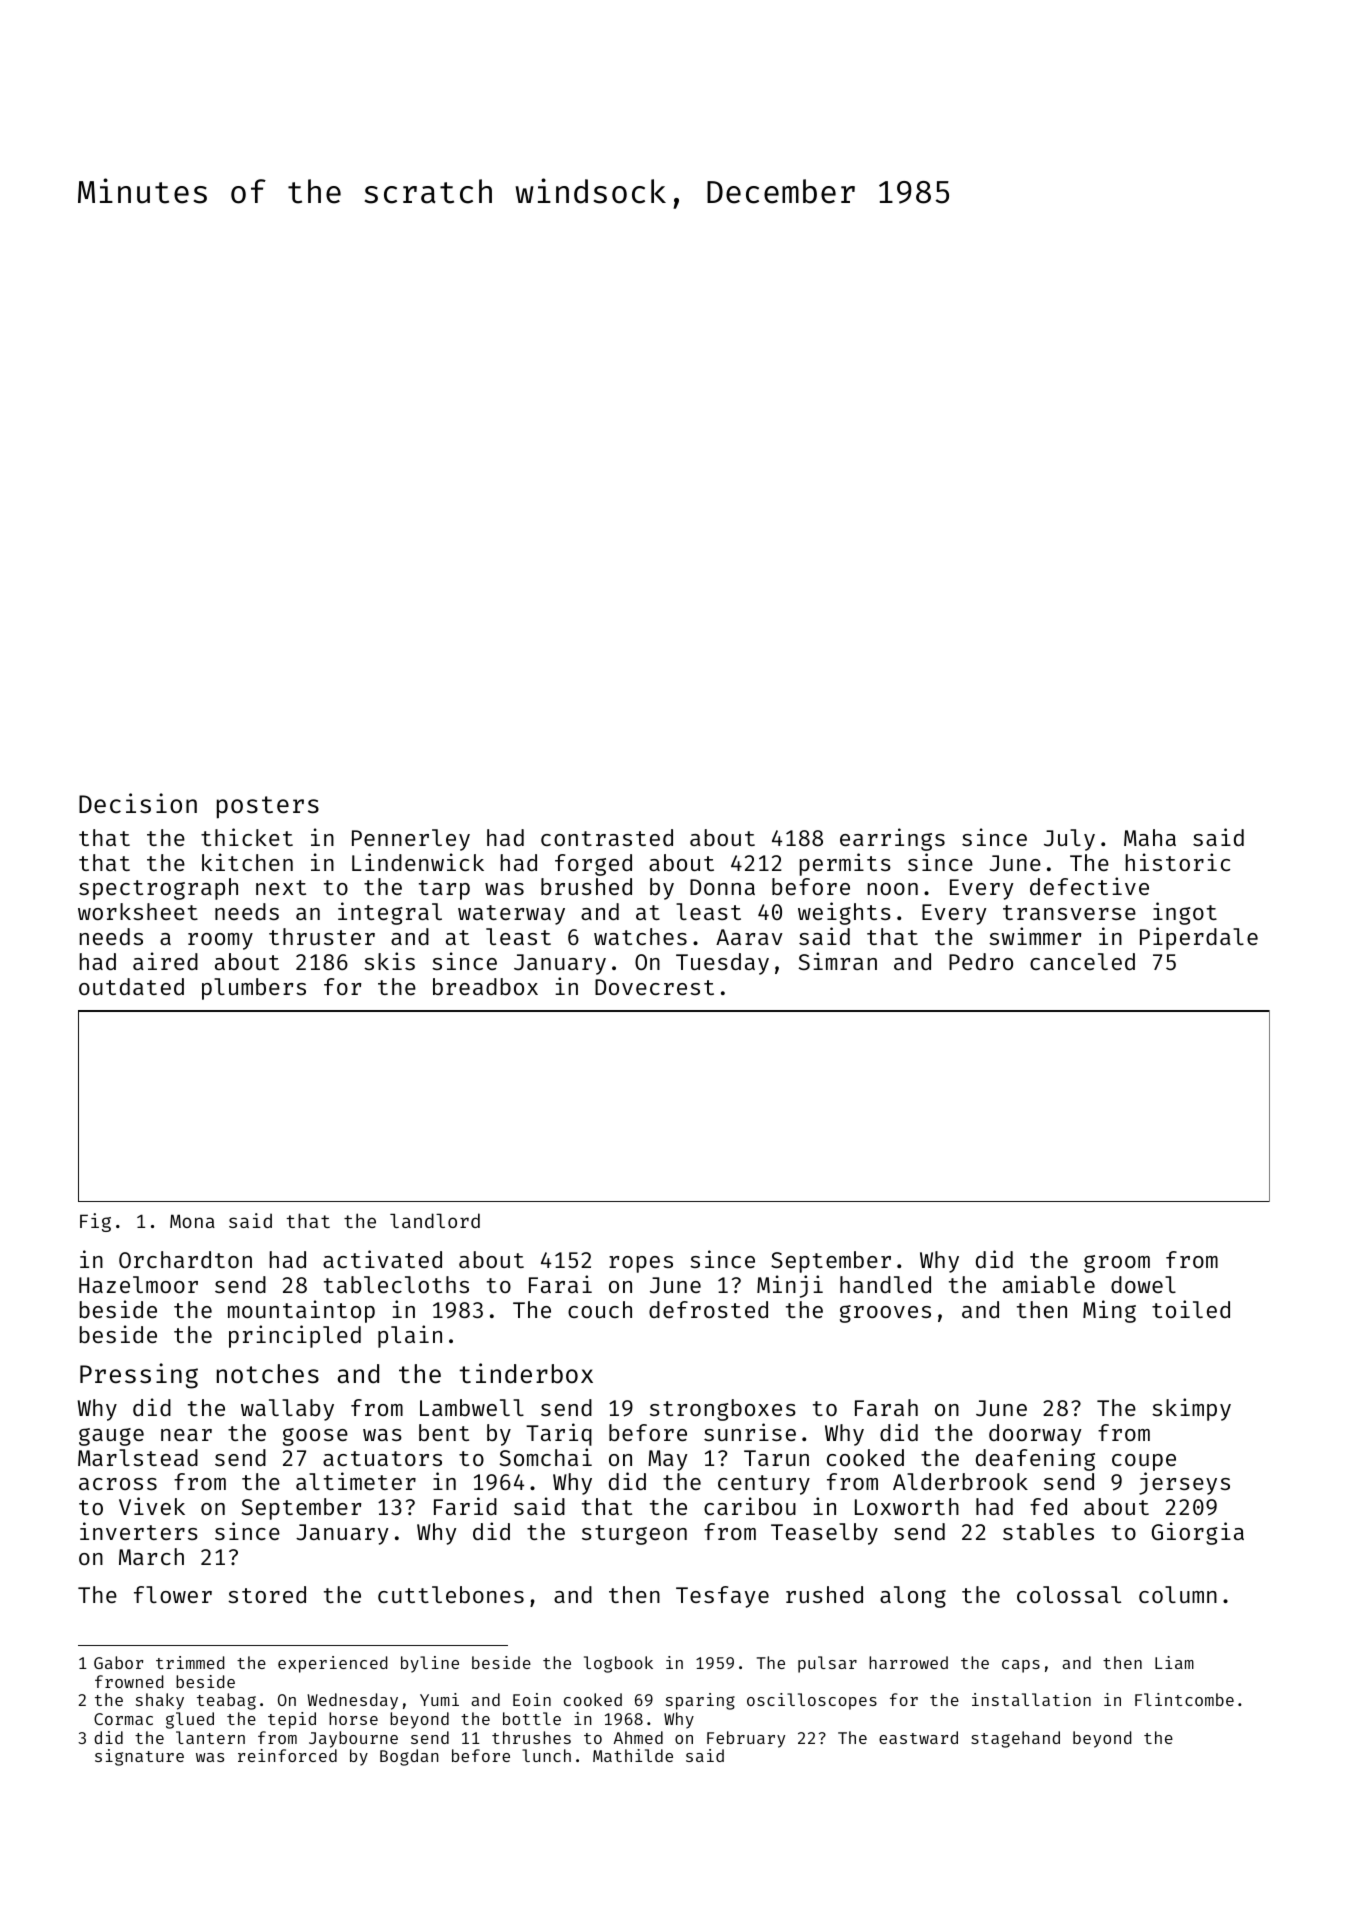  What do you see at coordinates (1035, 1459) in the screenshot?
I see `deafening` at bounding box center [1035, 1459].
